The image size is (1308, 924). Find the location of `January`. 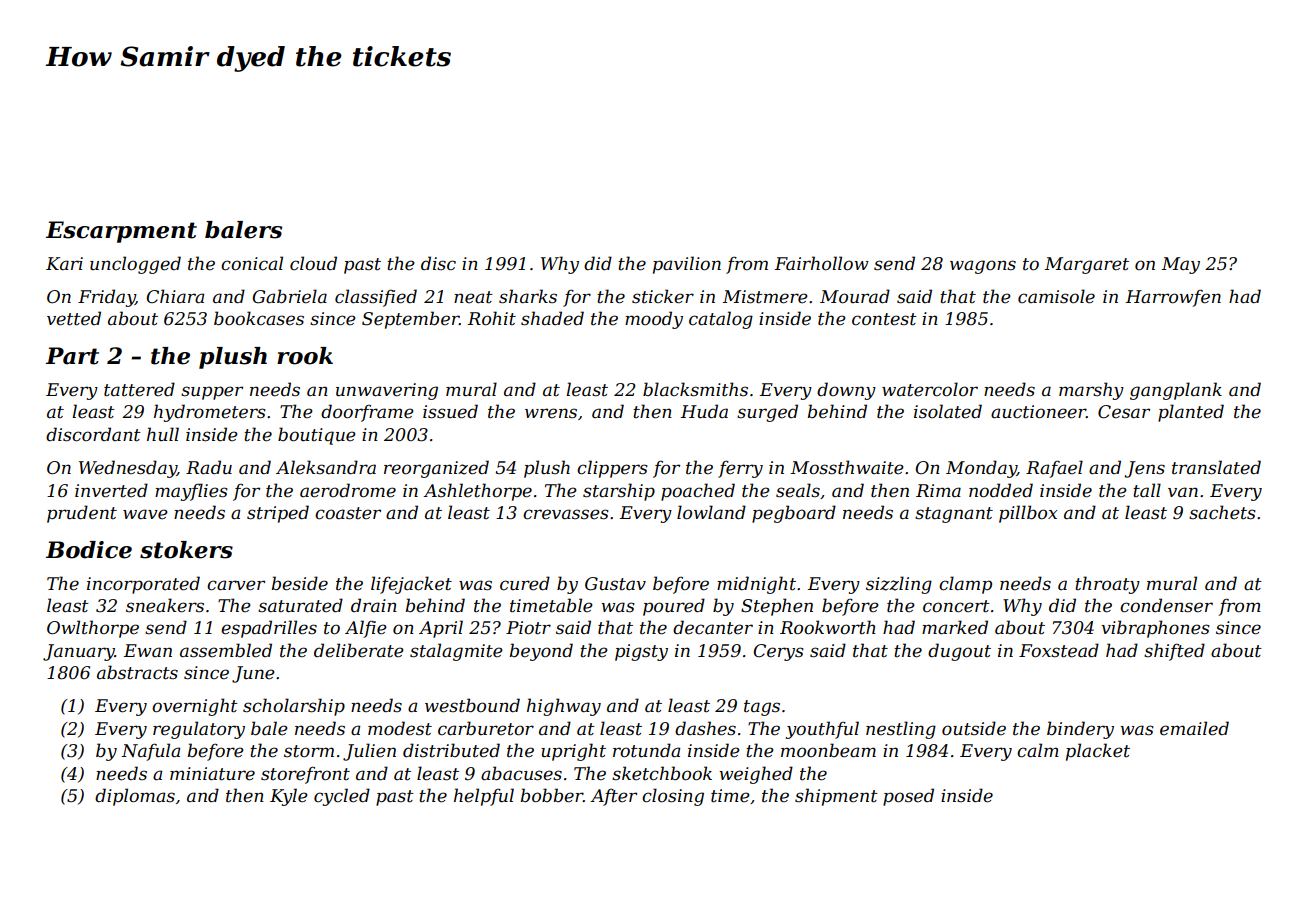

January is located at coordinates (79, 652).
